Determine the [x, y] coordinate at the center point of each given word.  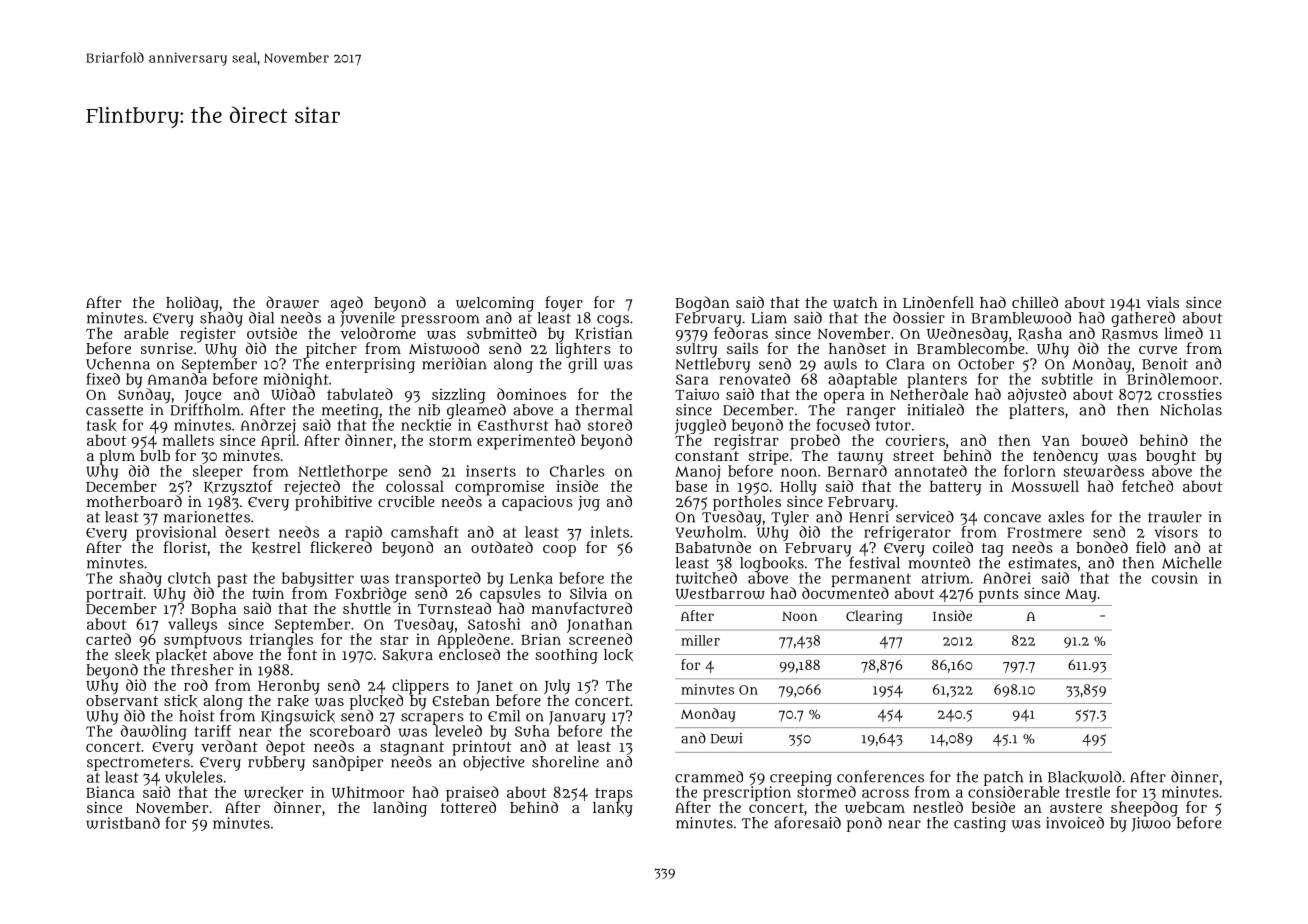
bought [1171, 457]
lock [618, 655]
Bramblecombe [970, 348]
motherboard [134, 501]
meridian [454, 364]
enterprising [370, 365]
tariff [213, 731]
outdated [502, 547]
